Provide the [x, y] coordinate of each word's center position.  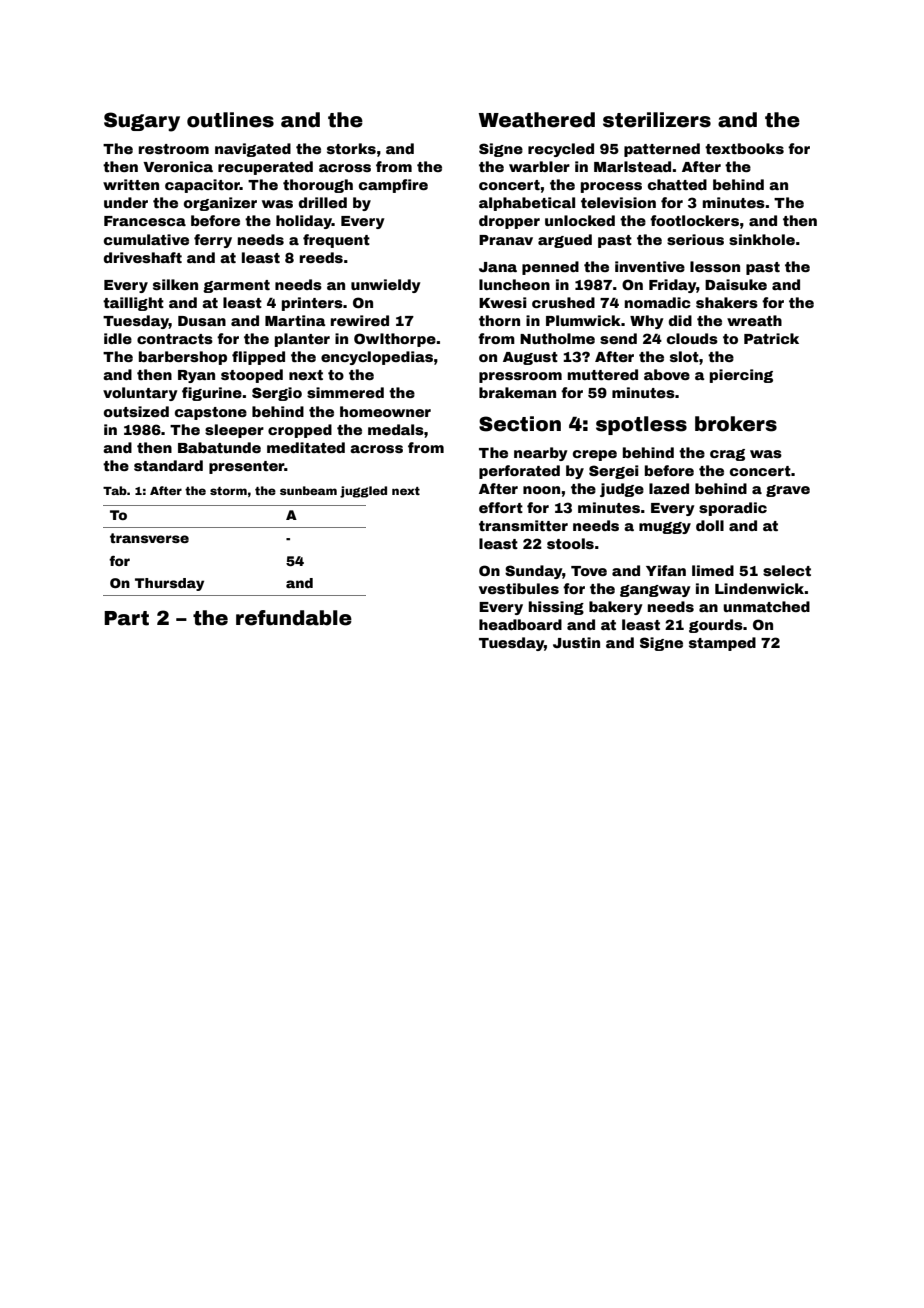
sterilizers [657, 120]
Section [520, 424]
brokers [736, 424]
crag [727, 455]
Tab [115, 490]
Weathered [537, 120]
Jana [498, 267]
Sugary [142, 122]
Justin [576, 642]
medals [396, 429]
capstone [211, 413]
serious [695, 239]
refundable [294, 618]
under [126, 202]
